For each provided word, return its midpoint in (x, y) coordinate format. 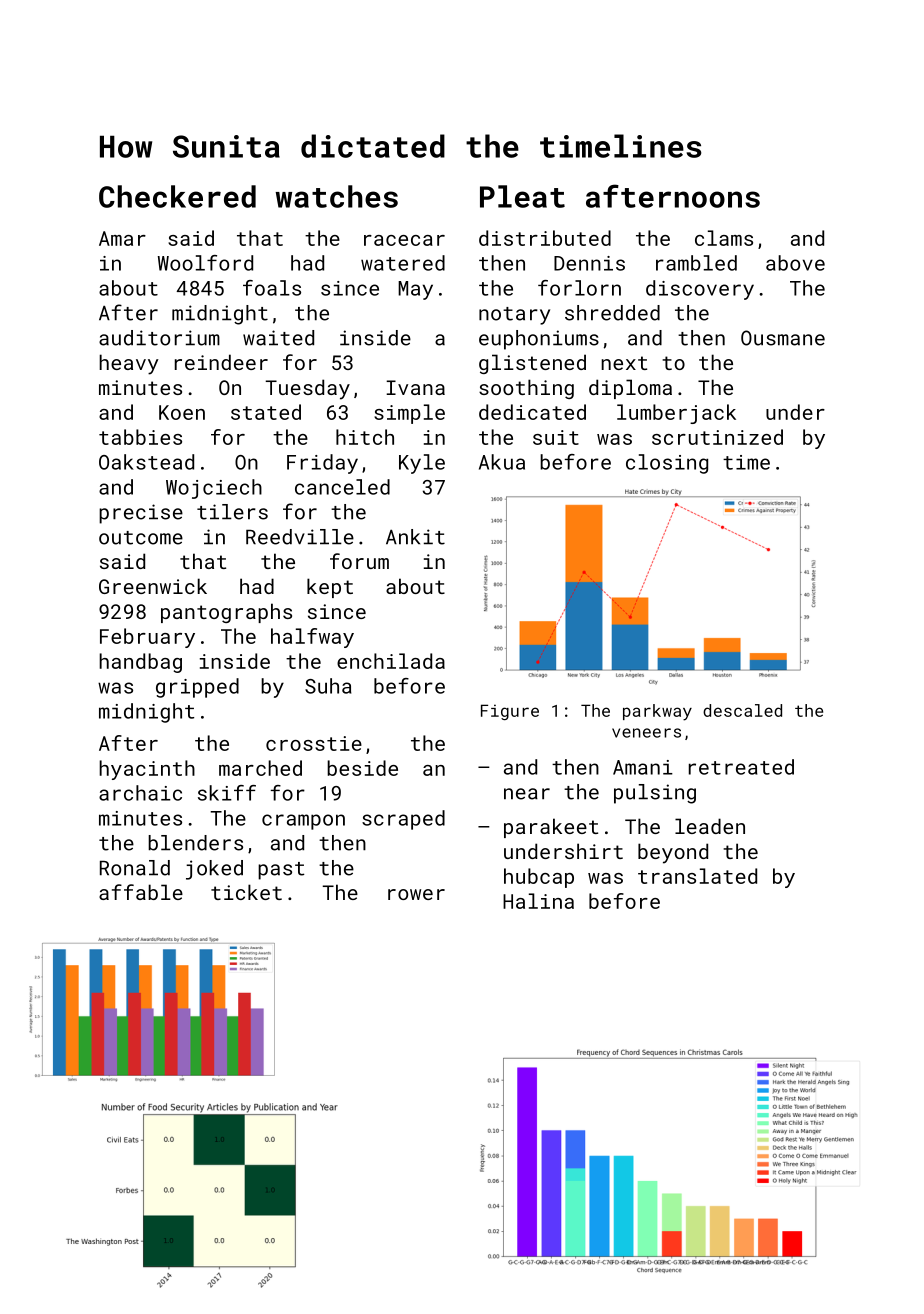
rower (416, 894)
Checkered (177, 196)
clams (724, 238)
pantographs (226, 613)
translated (697, 876)
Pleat (522, 196)
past (281, 871)
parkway (657, 712)
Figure (510, 712)
